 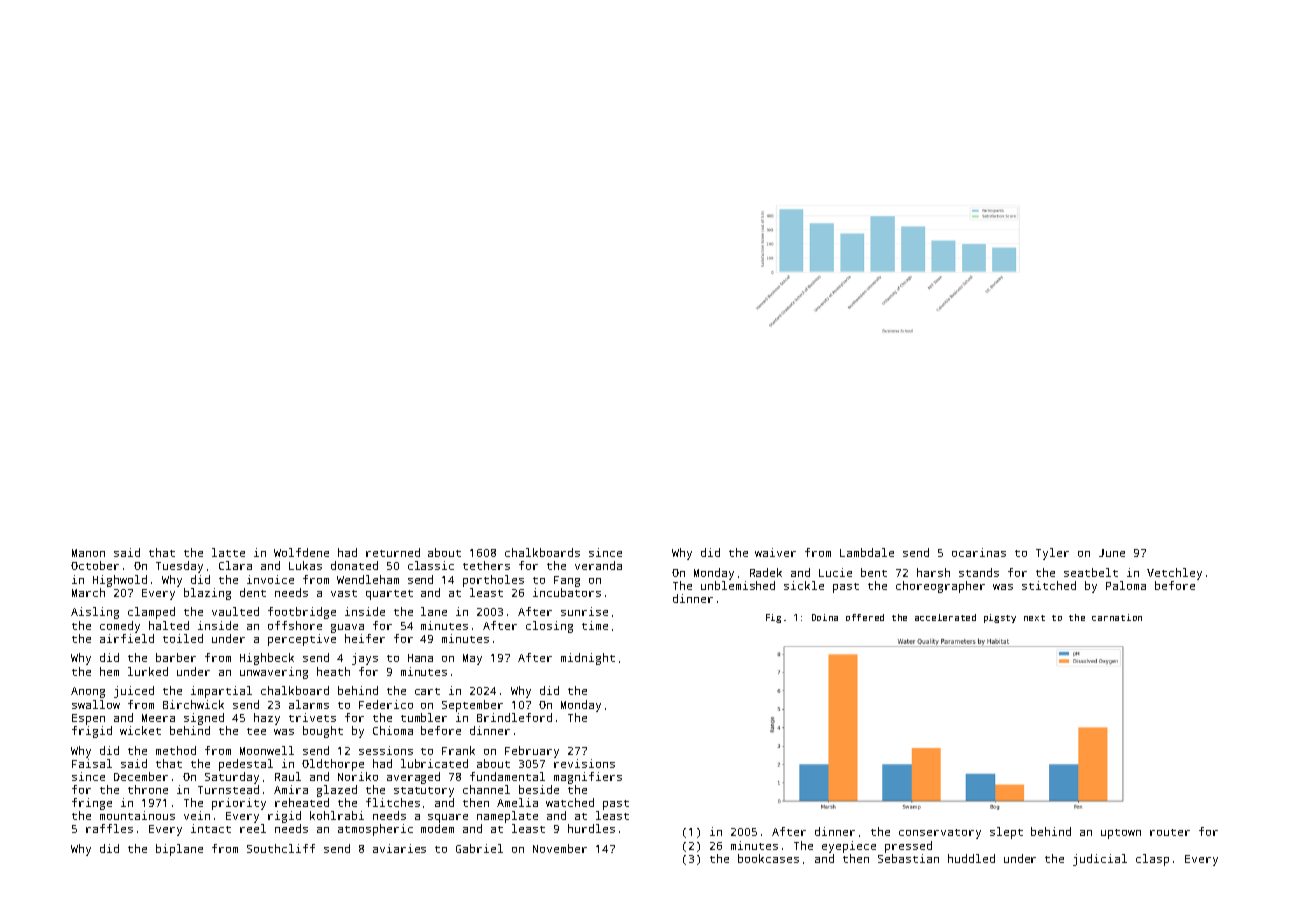 What do you see at coordinates (109, 671) in the screenshot?
I see `hem` at bounding box center [109, 671].
